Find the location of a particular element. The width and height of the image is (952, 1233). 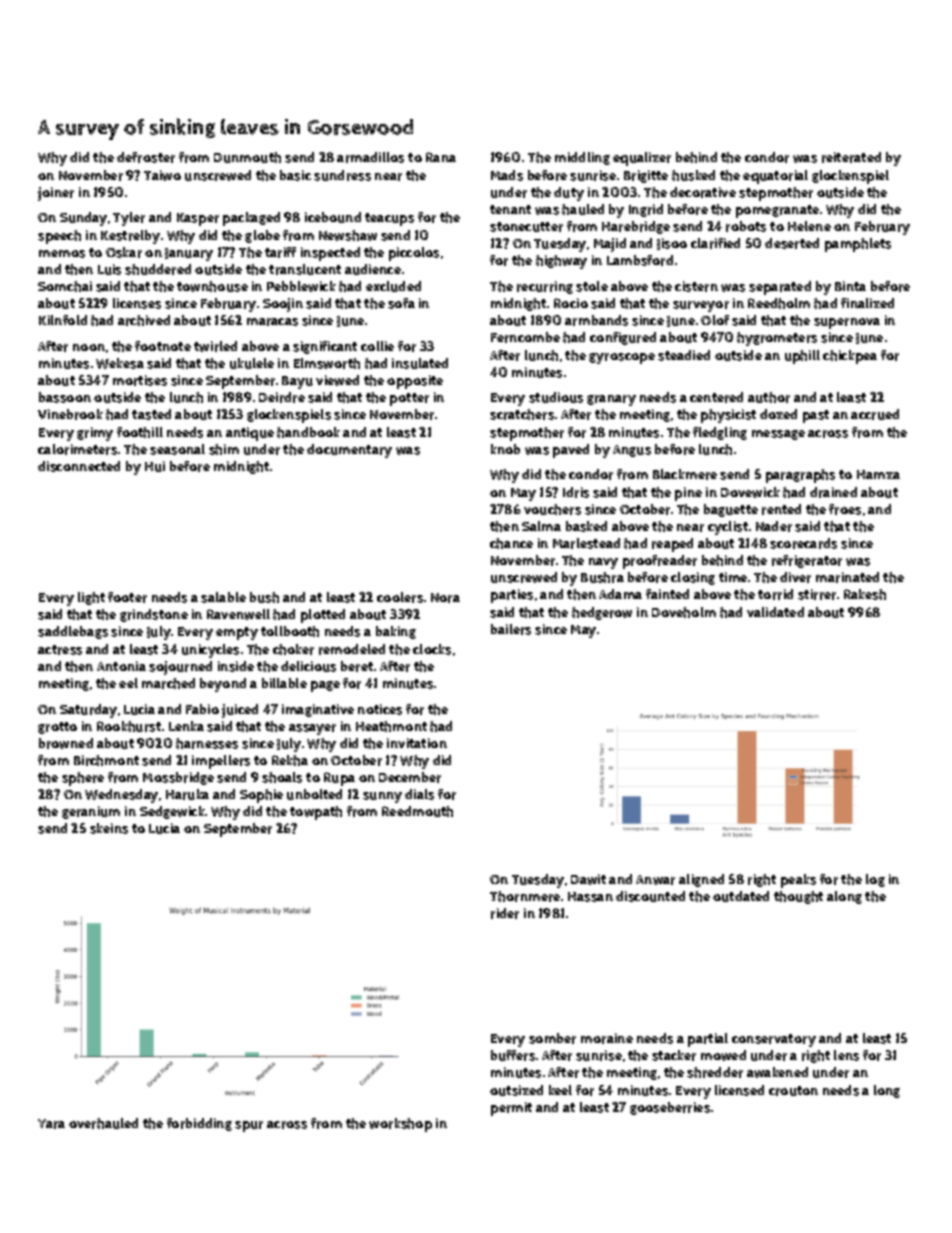

mortises is located at coordinates (140, 380).
